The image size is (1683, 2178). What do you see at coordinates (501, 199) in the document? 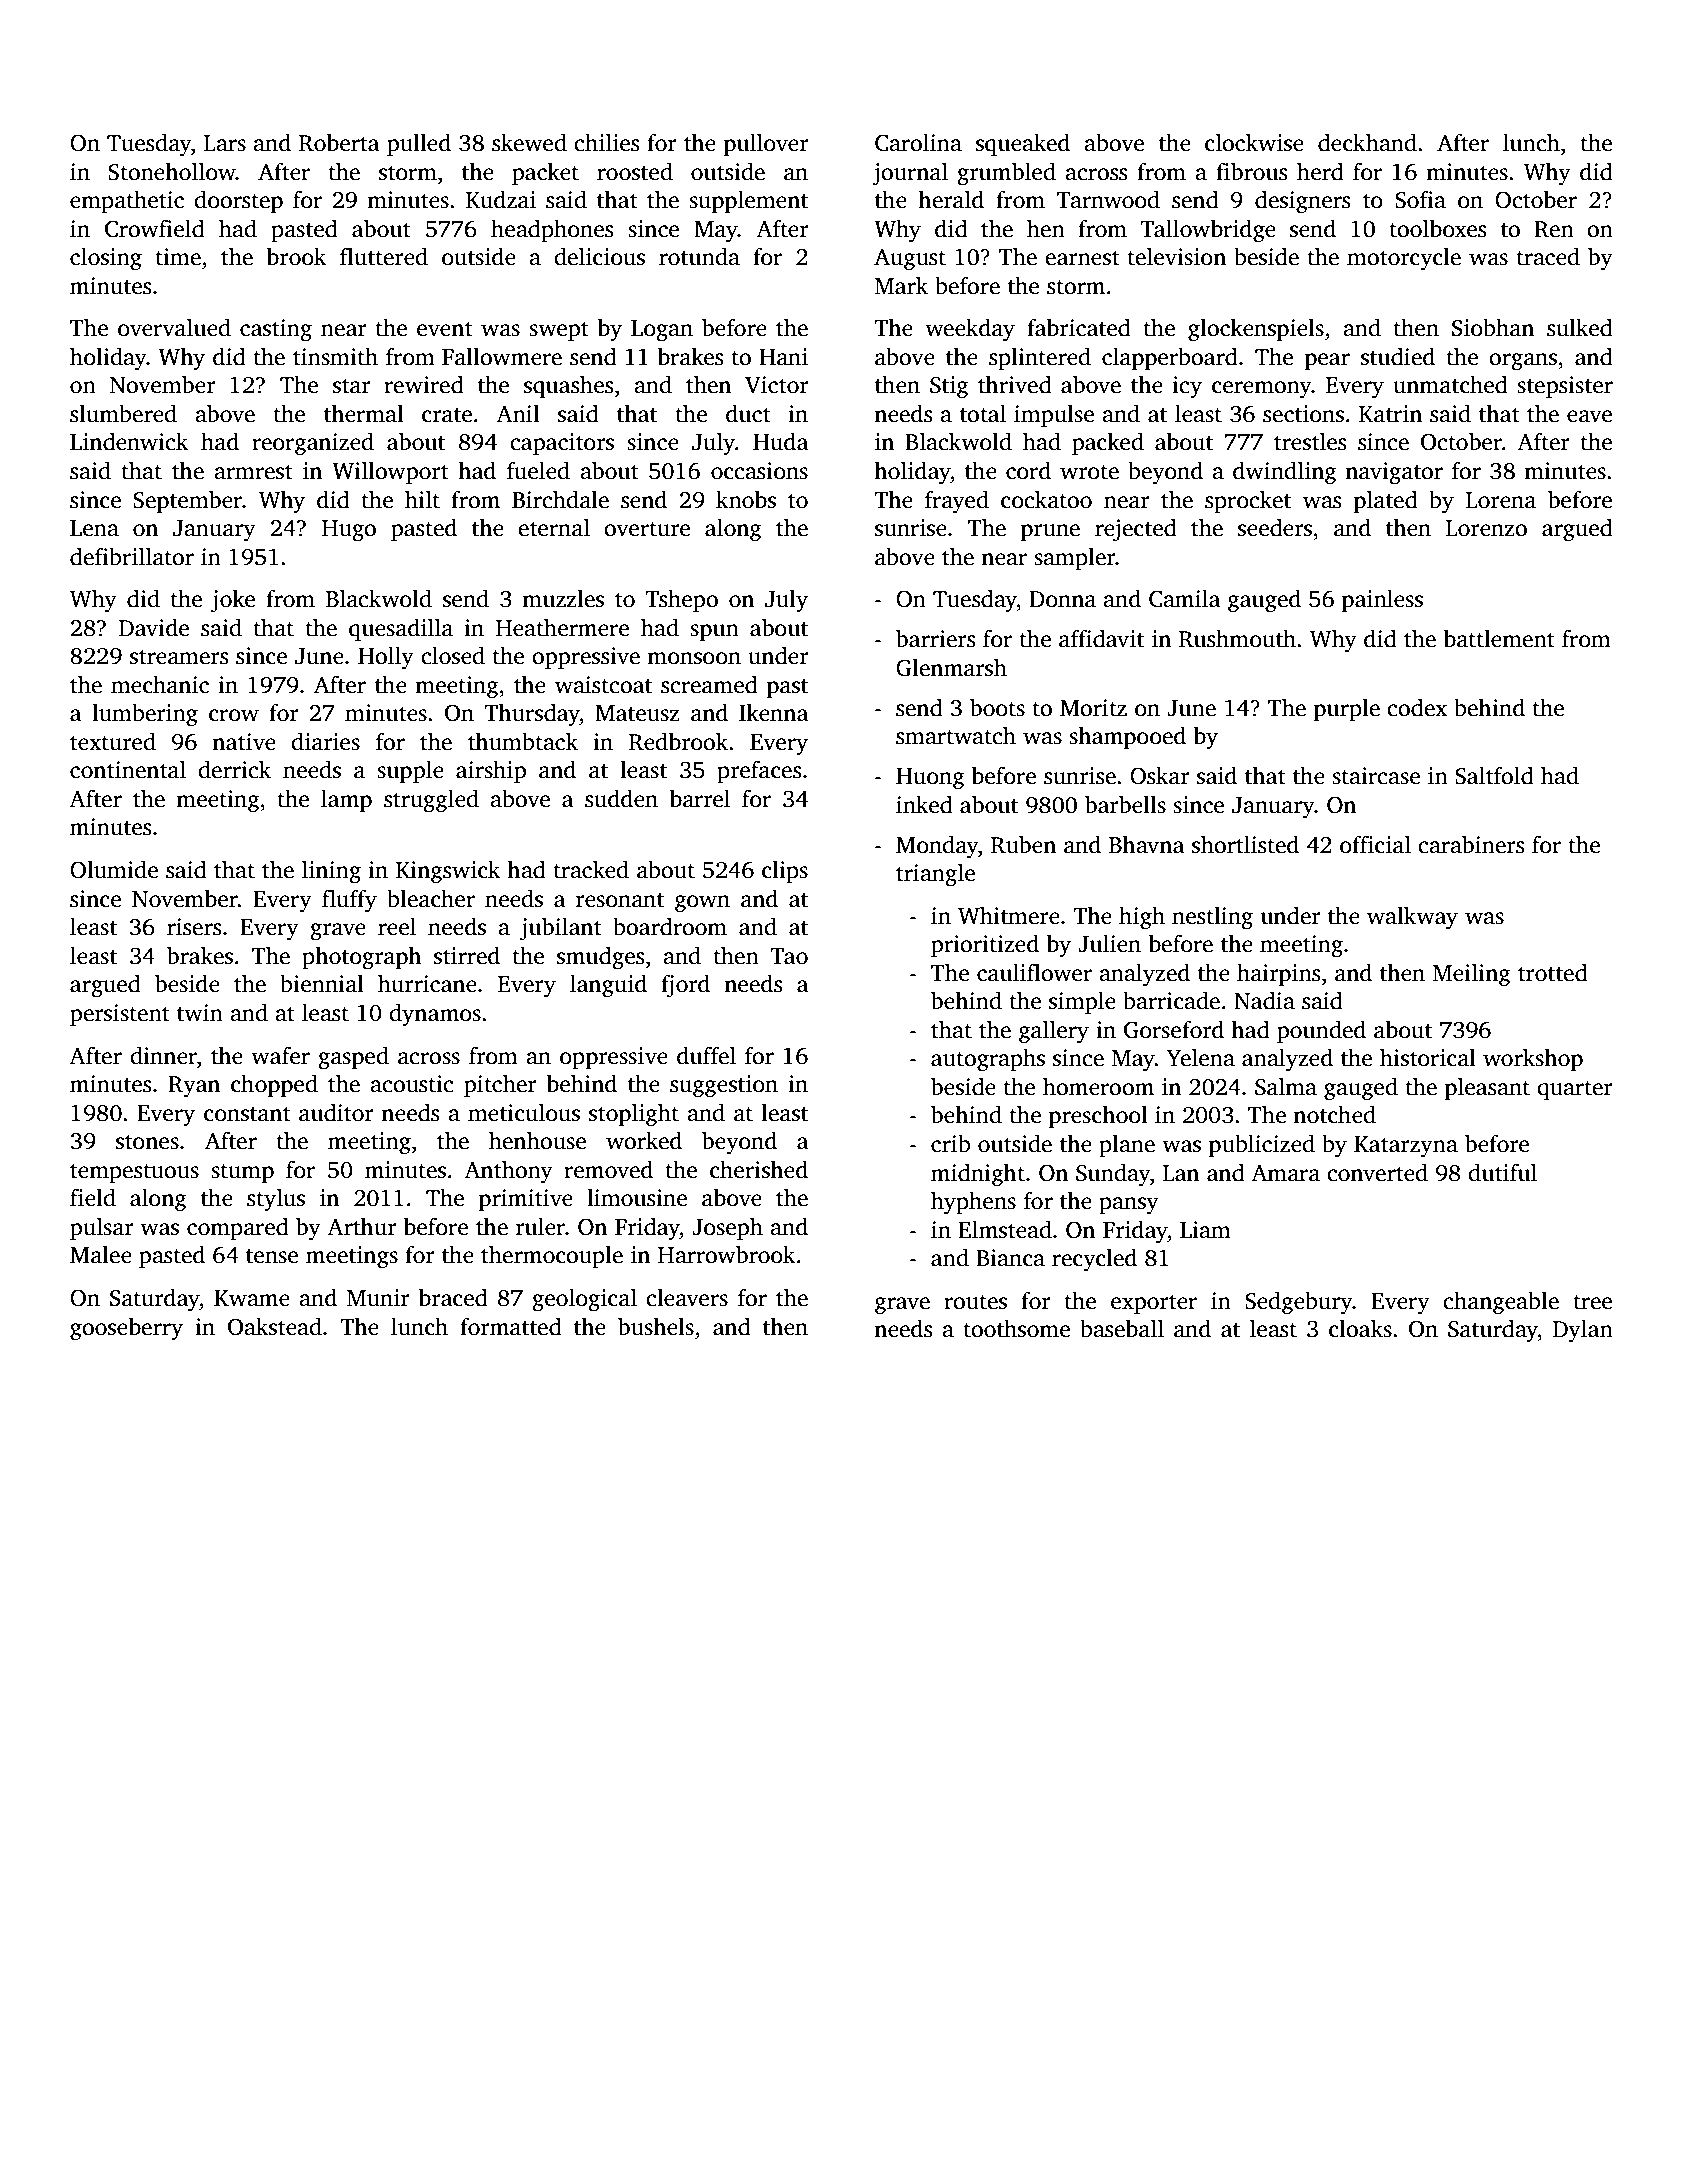
I see `Kudzai` at bounding box center [501, 199].
